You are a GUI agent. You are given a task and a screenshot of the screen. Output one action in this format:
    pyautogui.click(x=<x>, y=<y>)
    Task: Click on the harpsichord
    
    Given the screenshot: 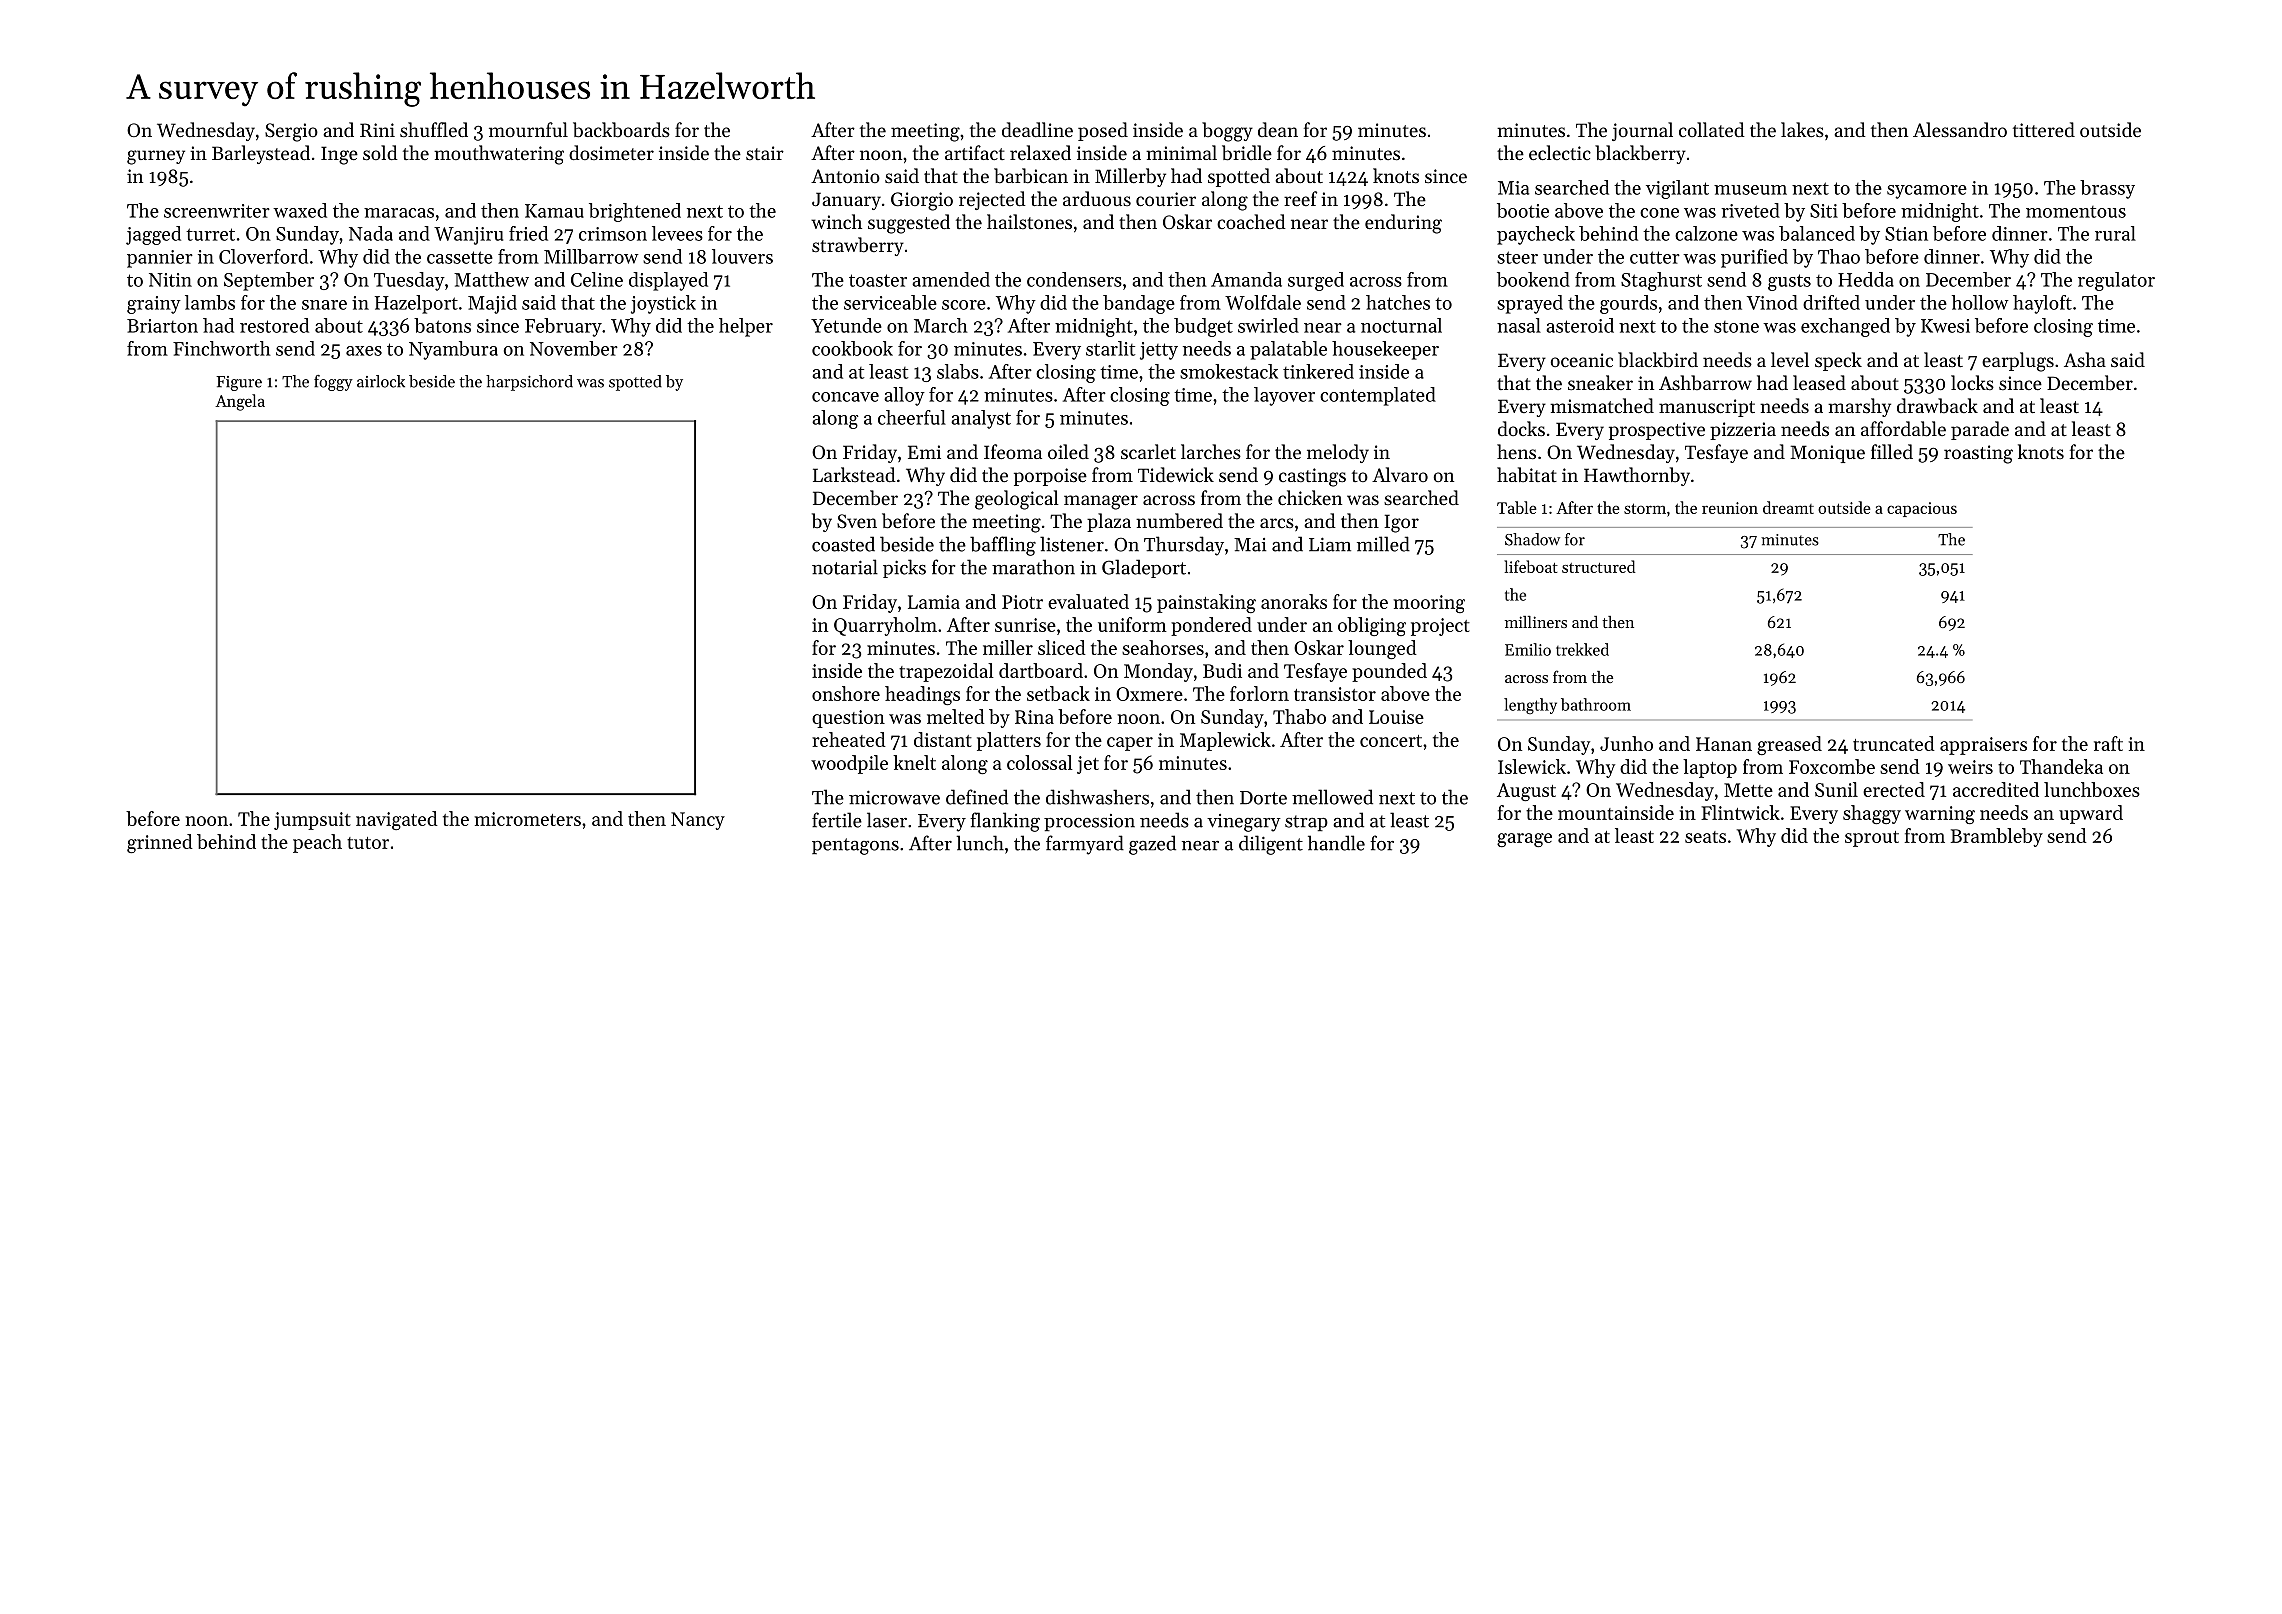 What is the action you would take?
    pyautogui.click(x=529, y=383)
